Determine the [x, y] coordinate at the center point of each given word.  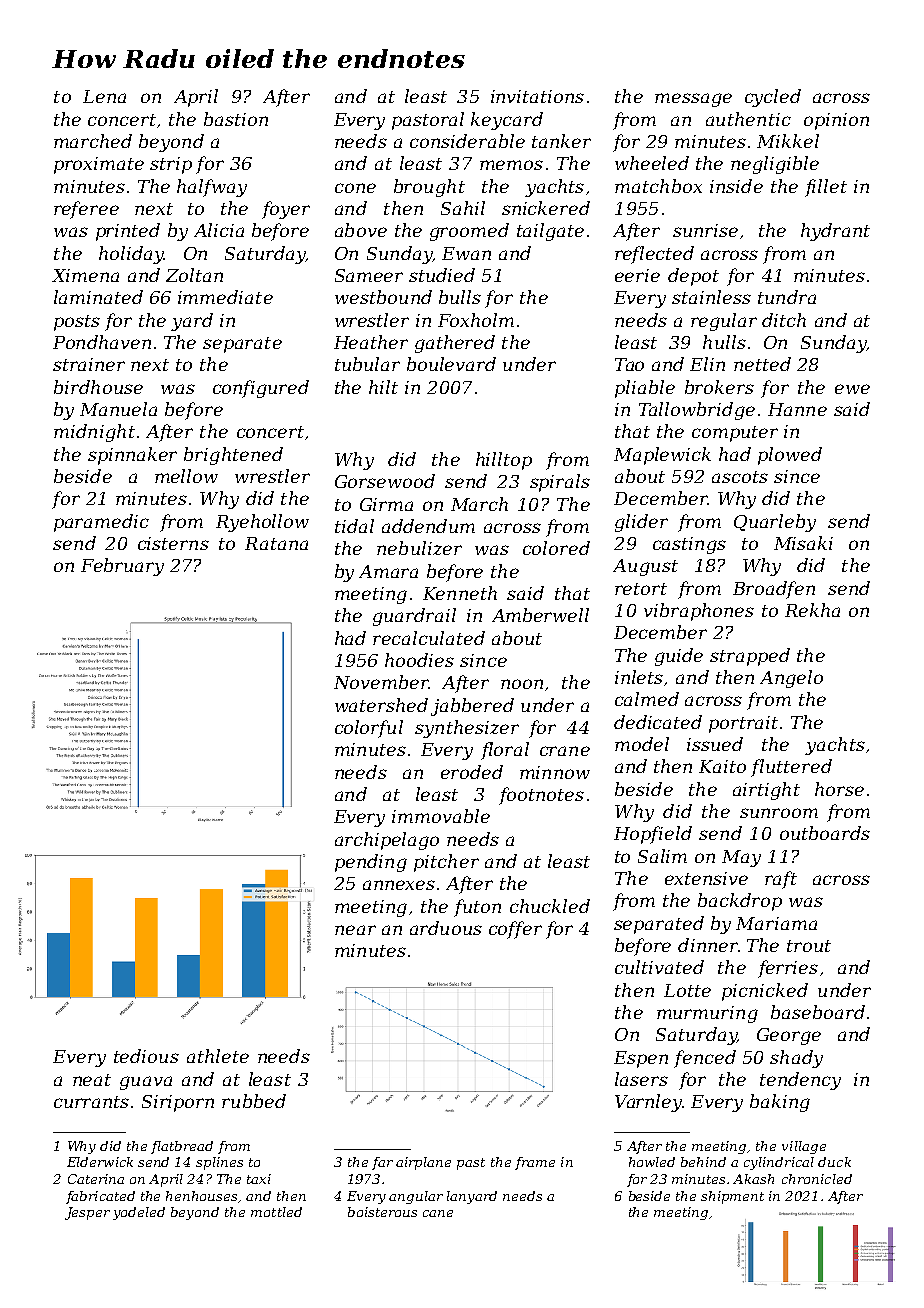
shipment [732, 1197]
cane [438, 1213]
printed [128, 232]
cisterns [173, 543]
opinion [836, 121]
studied [442, 275]
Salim [662, 856]
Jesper [87, 1213]
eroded [472, 772]
